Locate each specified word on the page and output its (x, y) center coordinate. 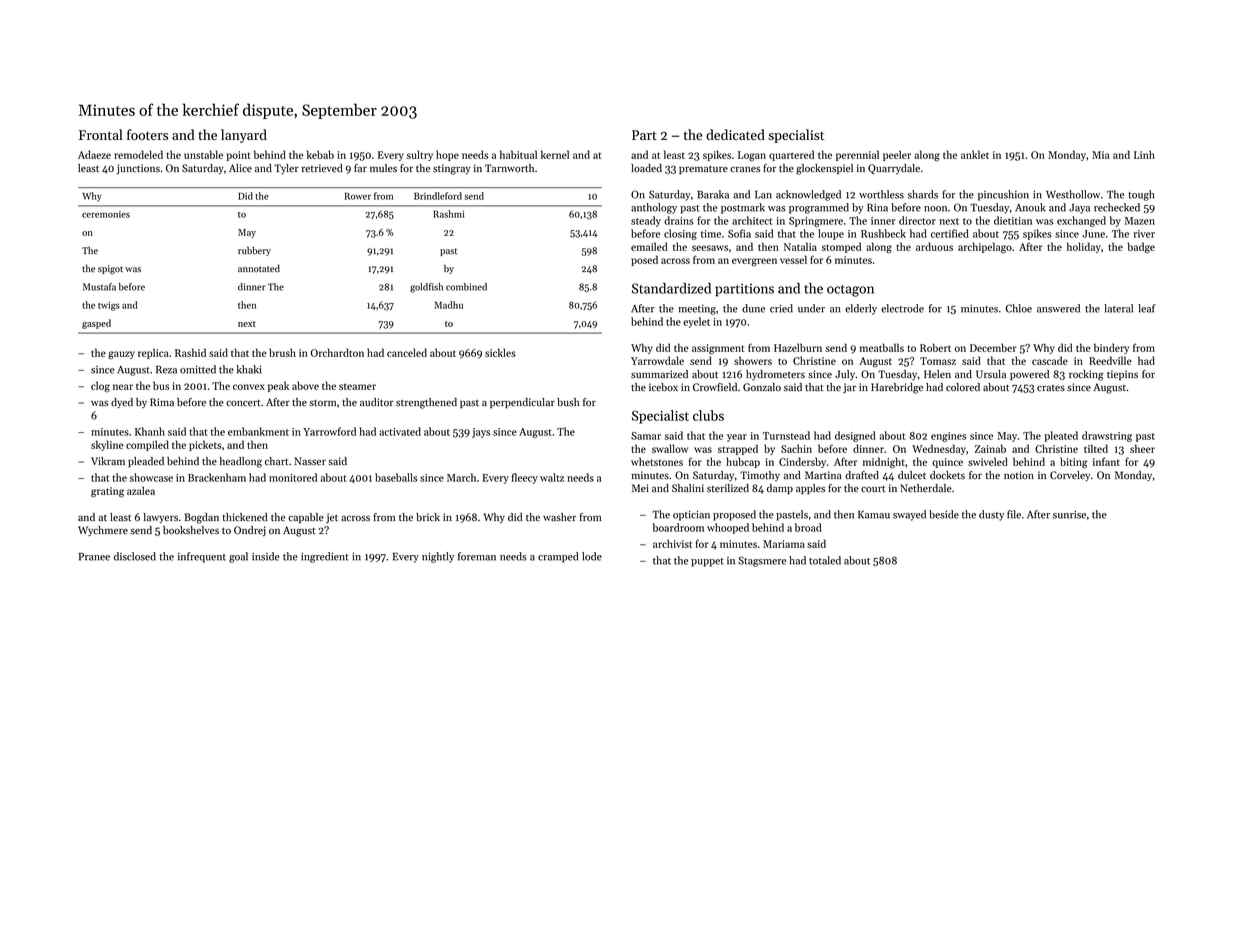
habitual (518, 154)
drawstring (1107, 436)
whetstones (657, 461)
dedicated (735, 134)
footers (147, 134)
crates (1051, 388)
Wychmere (103, 531)
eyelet (696, 322)
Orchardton (337, 352)
